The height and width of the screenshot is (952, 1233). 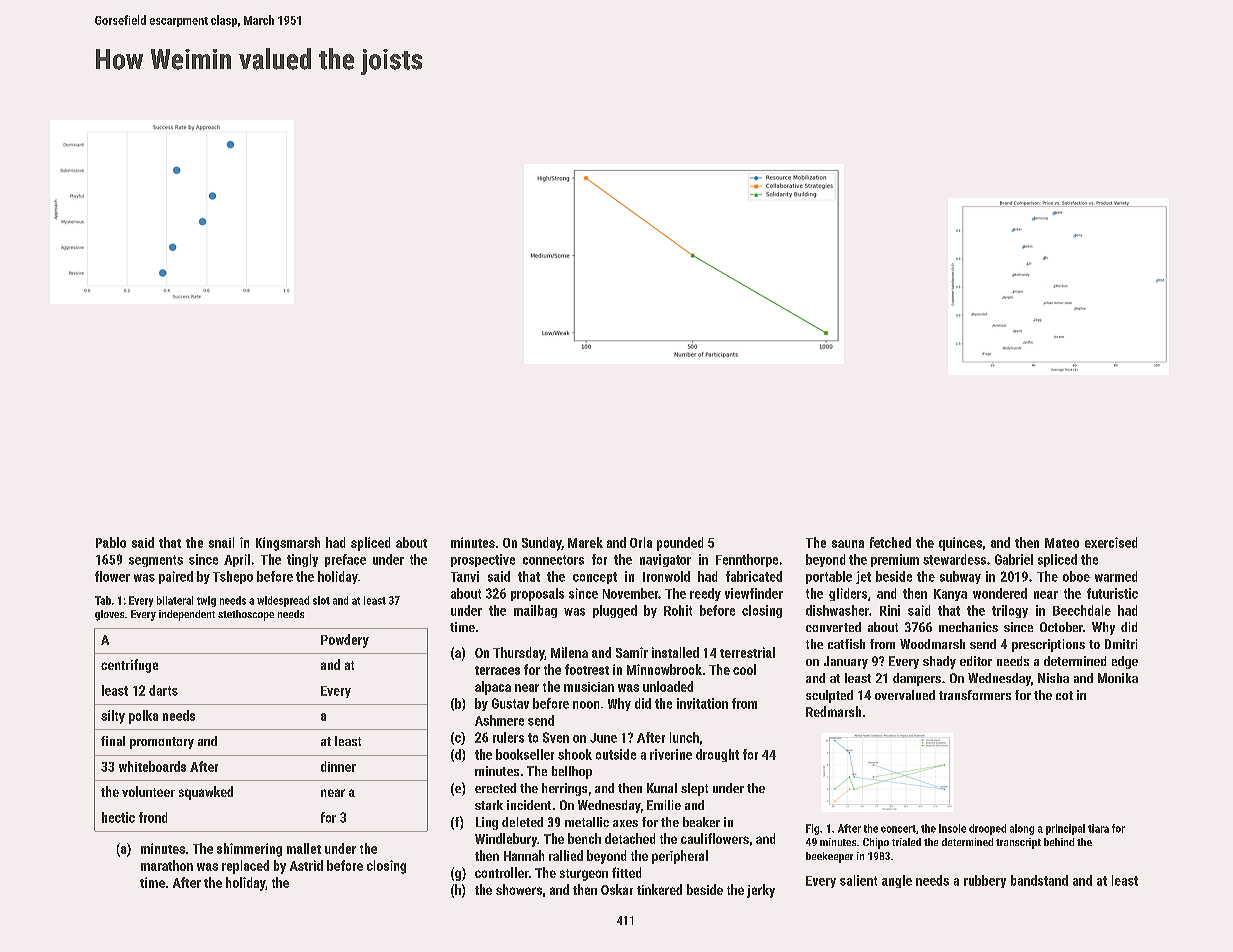 I want to click on slept, so click(x=694, y=789).
